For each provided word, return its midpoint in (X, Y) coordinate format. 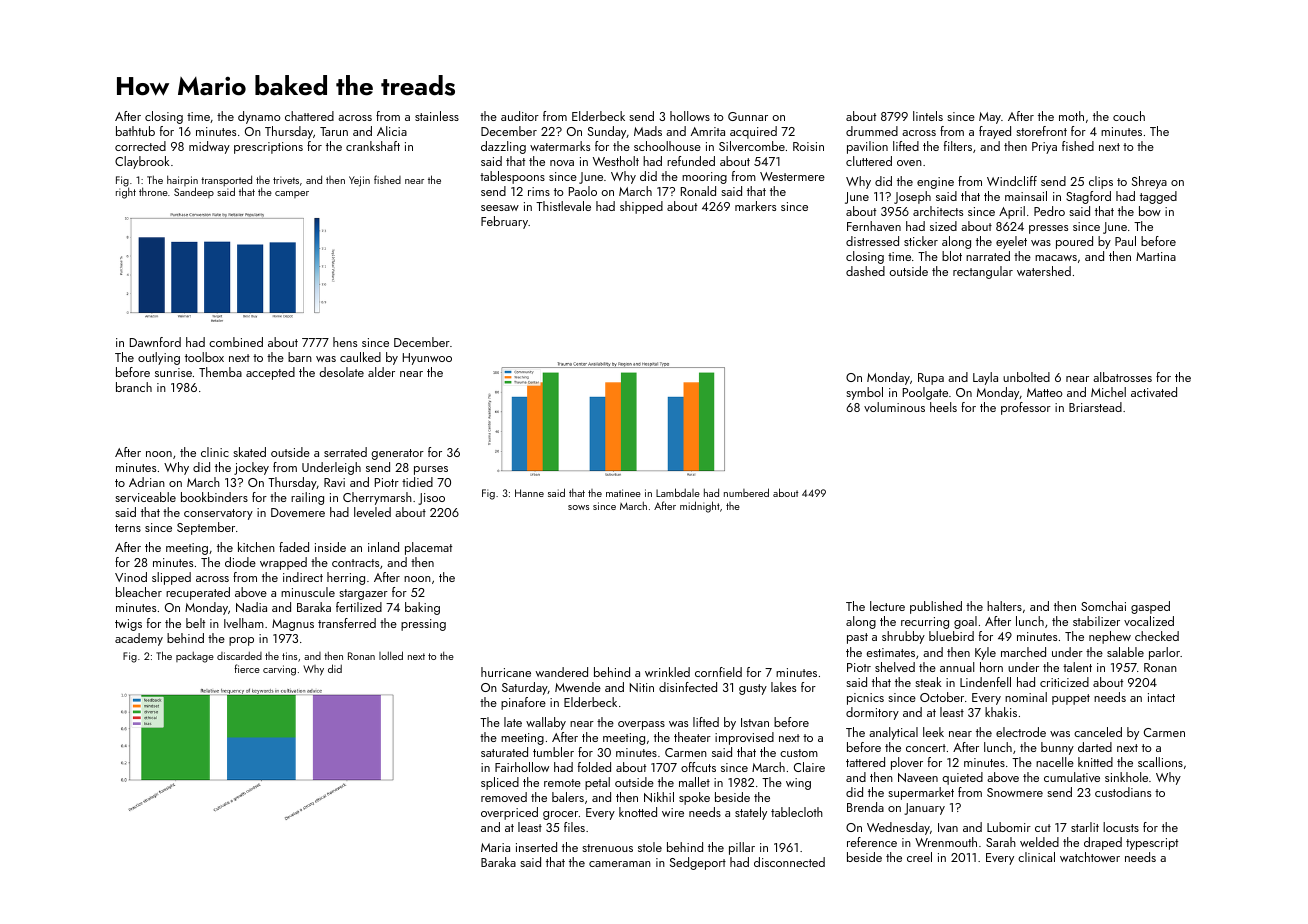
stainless (437, 116)
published (936, 607)
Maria (495, 847)
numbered (746, 492)
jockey (251, 468)
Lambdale (678, 492)
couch (1129, 116)
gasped (1150, 607)
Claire (809, 767)
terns (128, 528)
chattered (309, 116)
